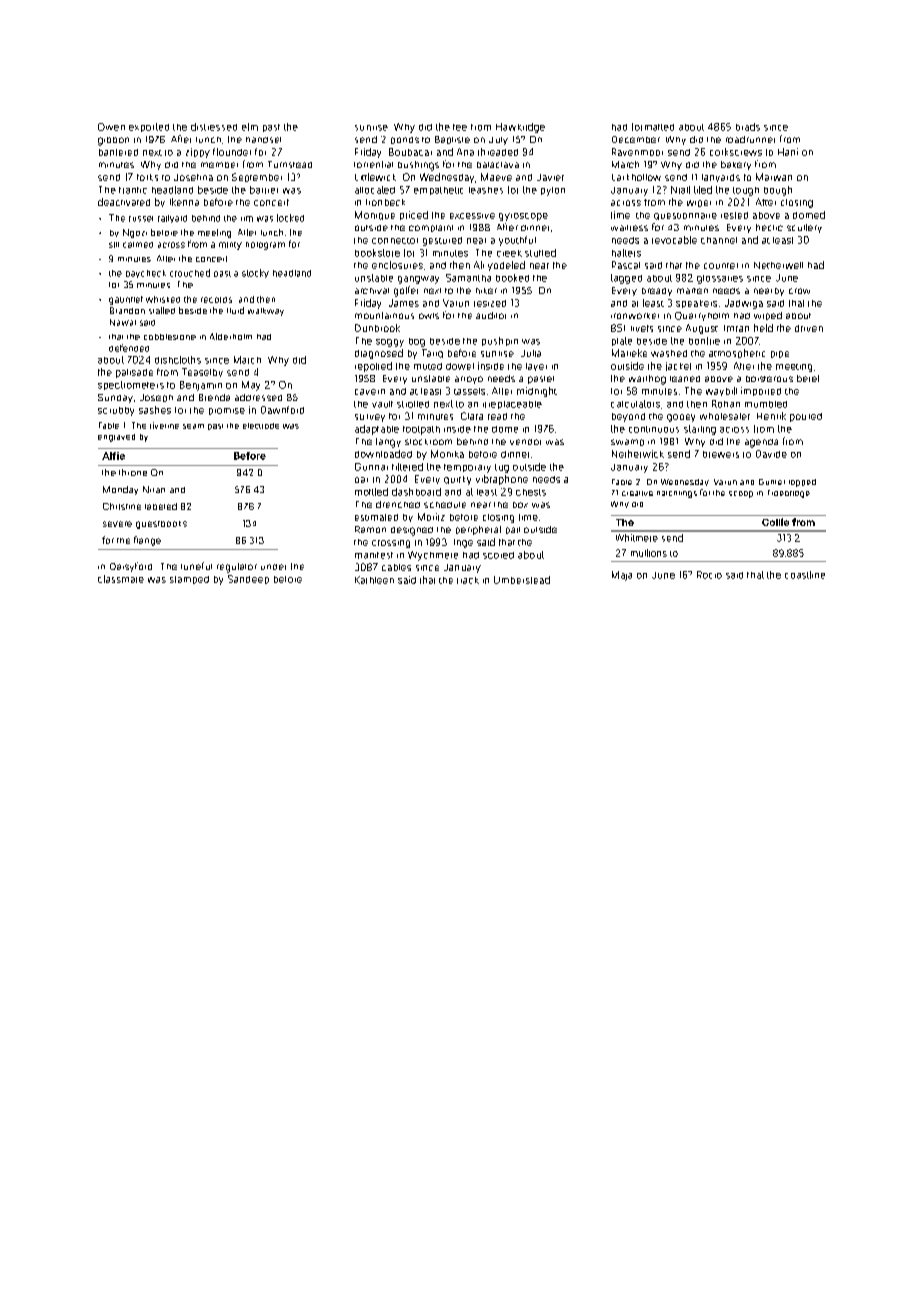  What do you see at coordinates (248, 579) in the screenshot?
I see `Sandeep` at bounding box center [248, 579].
